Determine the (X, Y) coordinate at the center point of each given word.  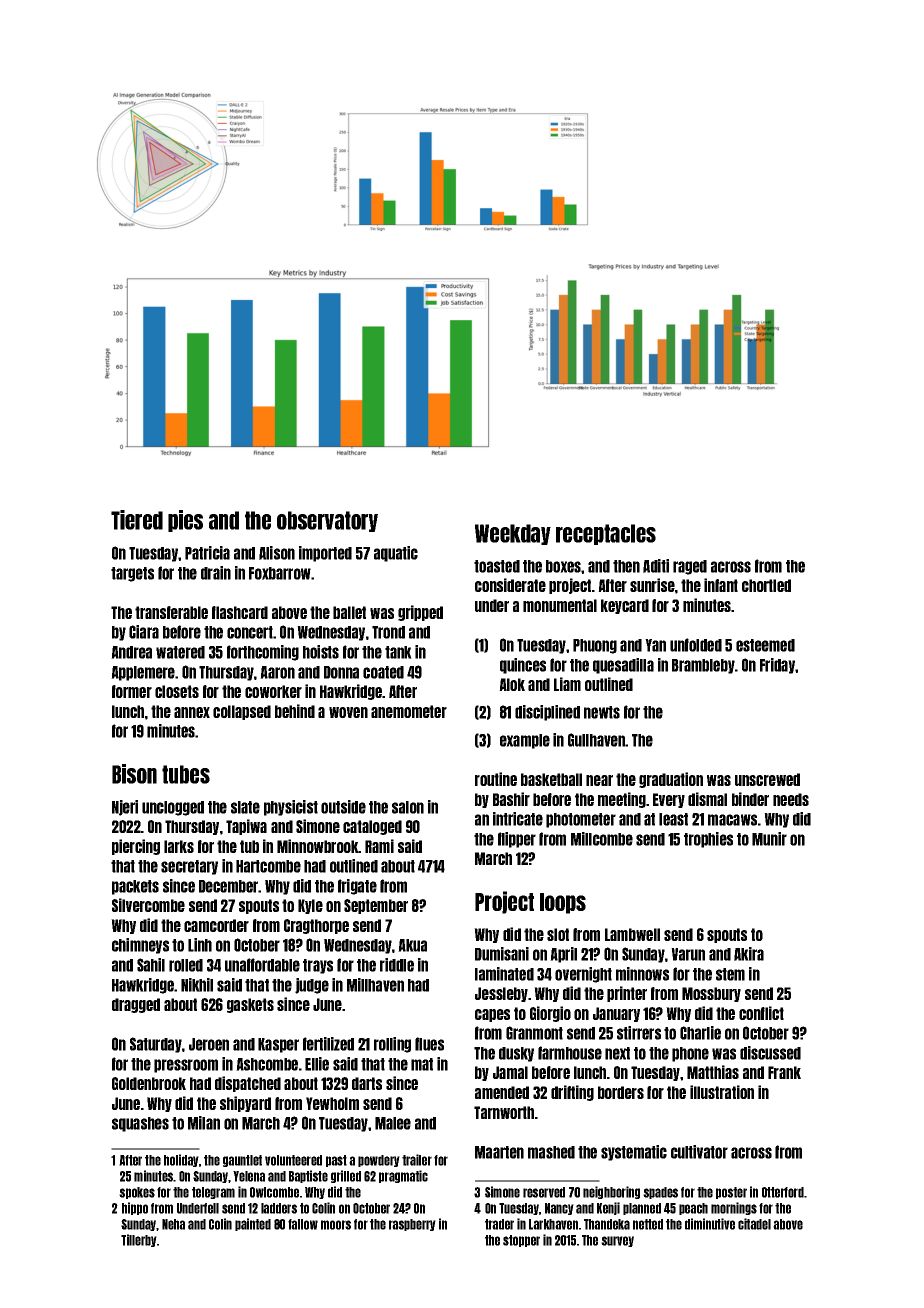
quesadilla (623, 666)
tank (398, 652)
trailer (417, 1160)
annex (192, 712)
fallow (303, 1224)
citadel (754, 1224)
